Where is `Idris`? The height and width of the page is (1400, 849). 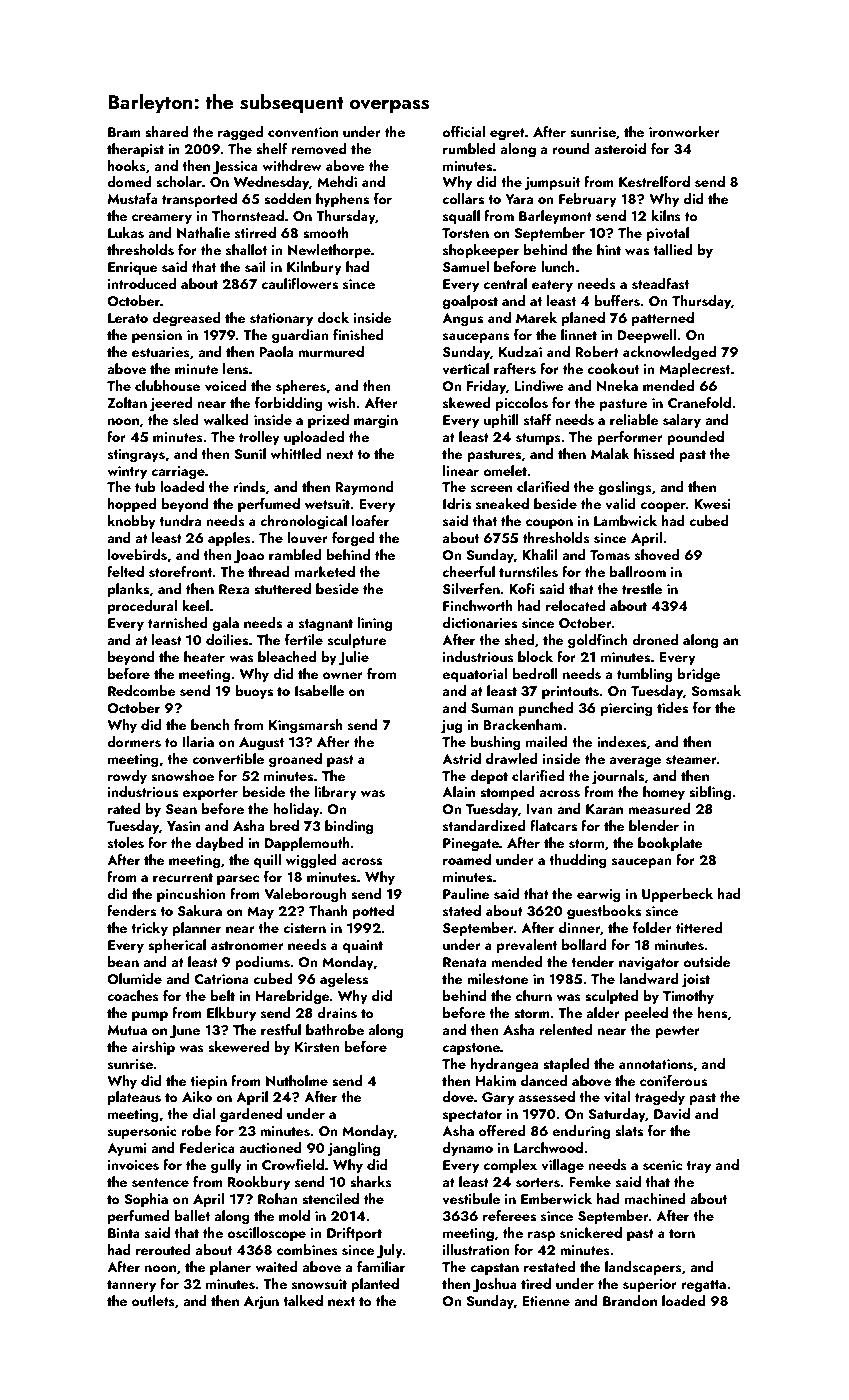 Idris is located at coordinates (457, 504).
